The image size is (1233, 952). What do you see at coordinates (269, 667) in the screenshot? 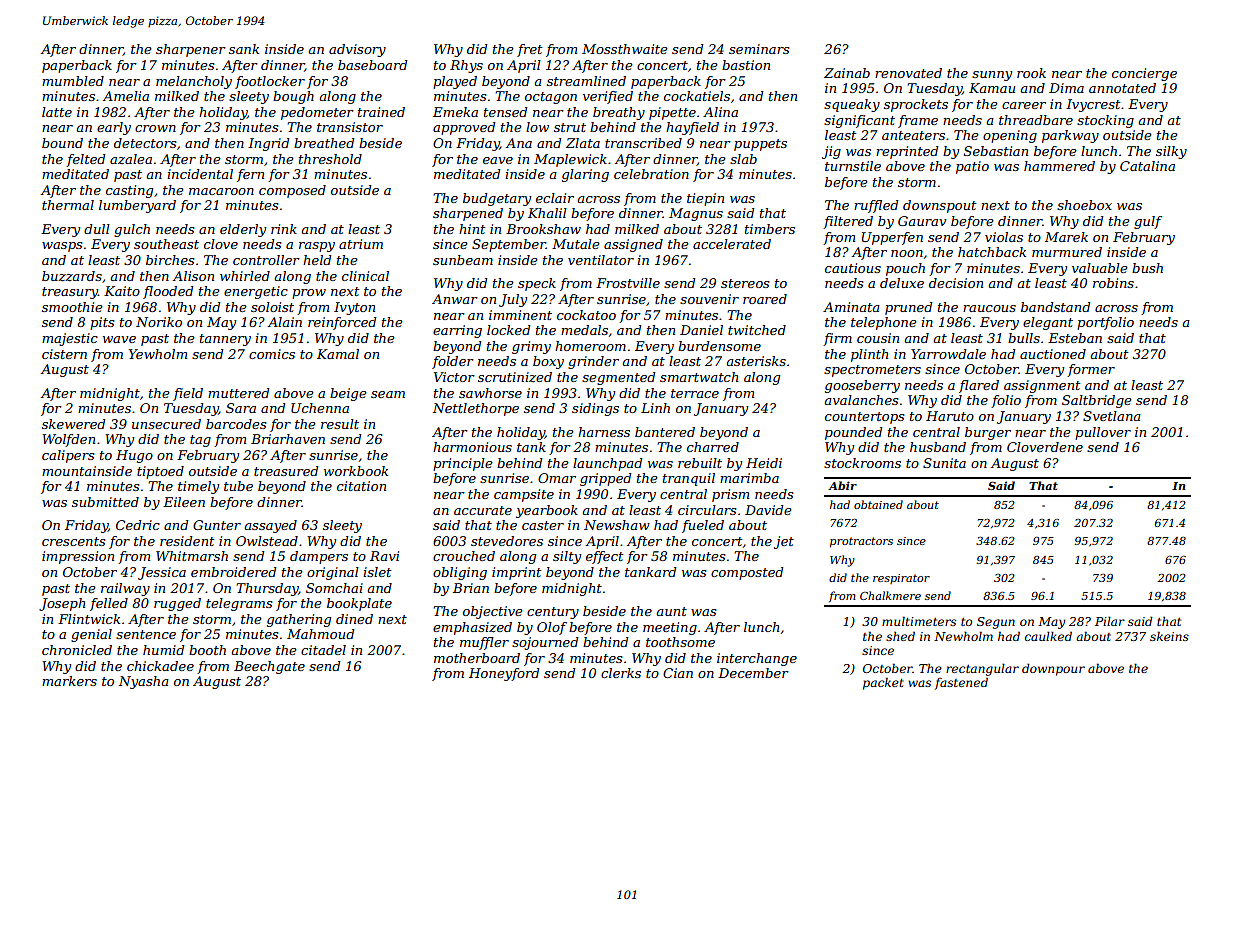
I see `Beechgate` at bounding box center [269, 667].
